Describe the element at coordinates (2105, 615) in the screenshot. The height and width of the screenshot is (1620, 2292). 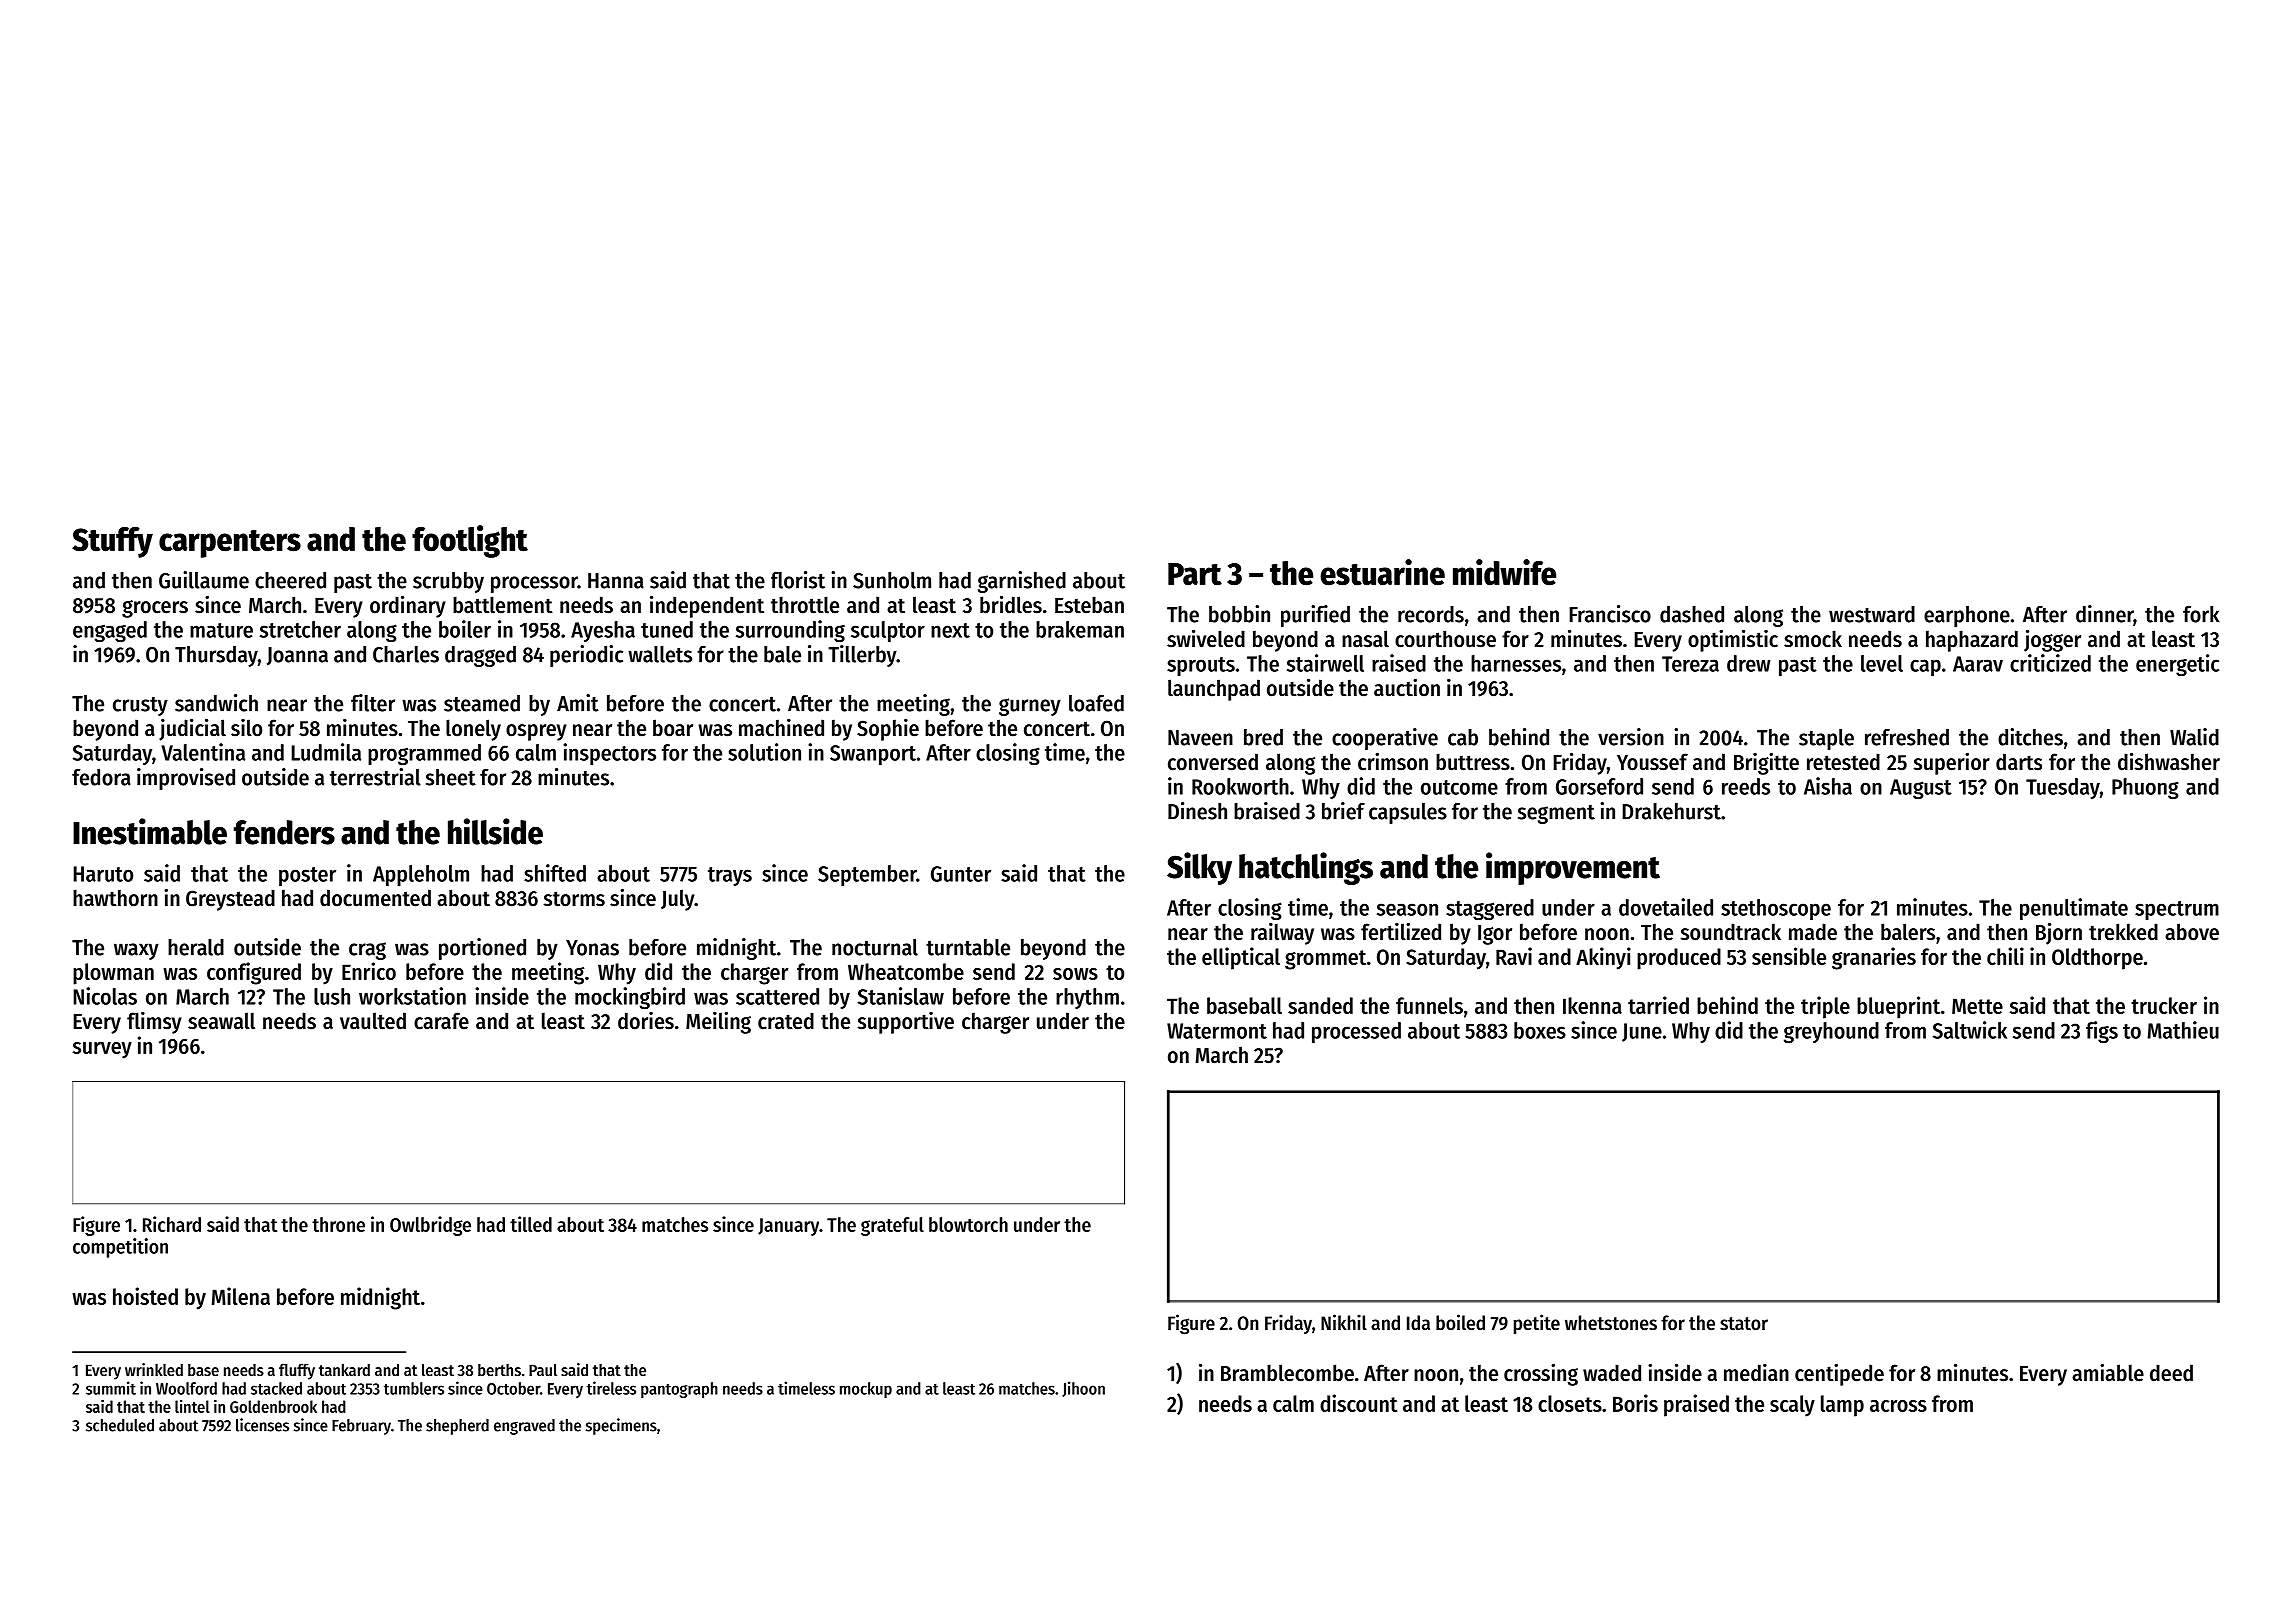
I see `dinner` at that location.
